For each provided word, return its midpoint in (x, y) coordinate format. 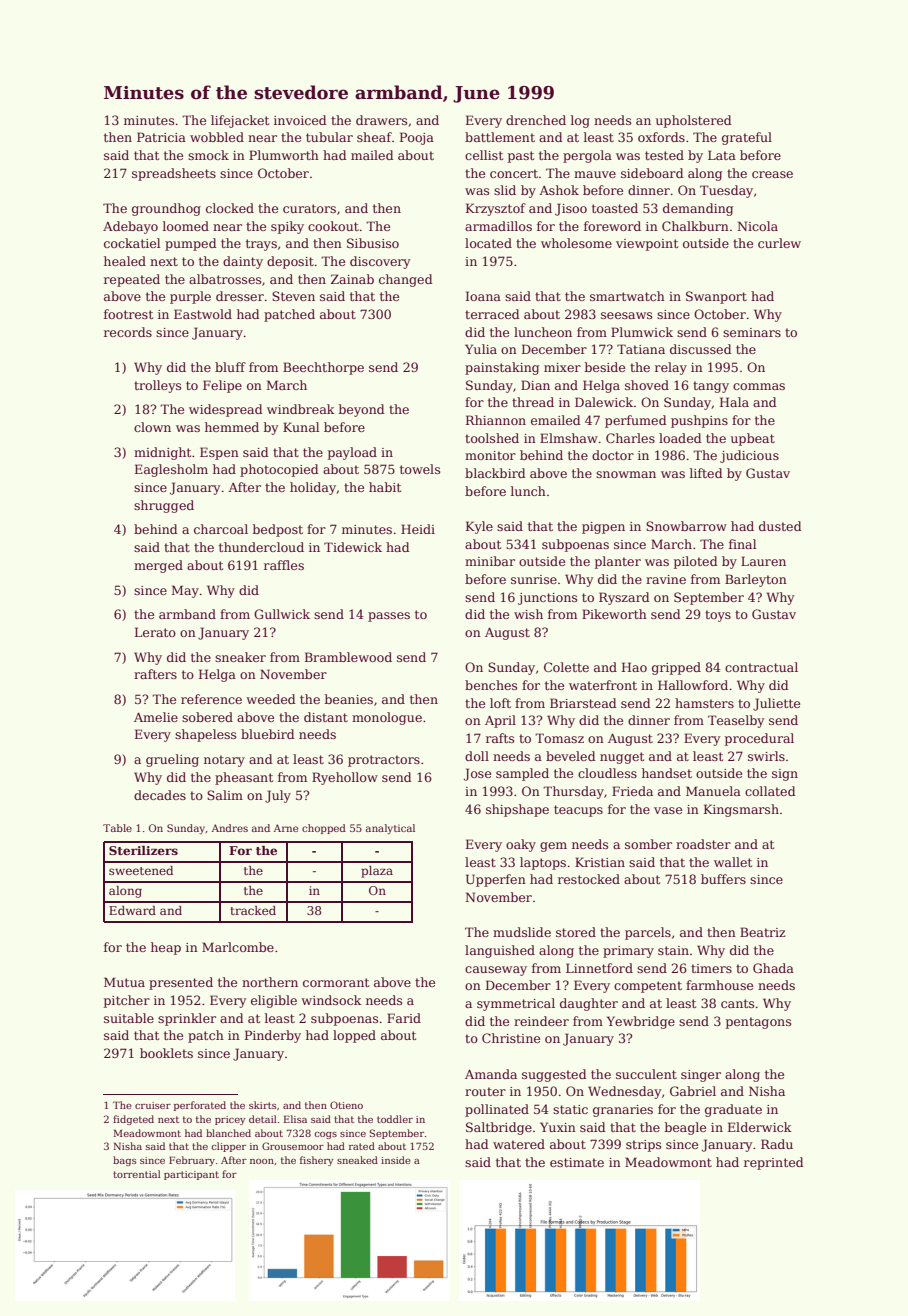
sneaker (240, 657)
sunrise (534, 579)
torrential (137, 1174)
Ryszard (624, 598)
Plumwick (642, 332)
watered (519, 1144)
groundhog (166, 209)
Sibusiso (373, 243)
